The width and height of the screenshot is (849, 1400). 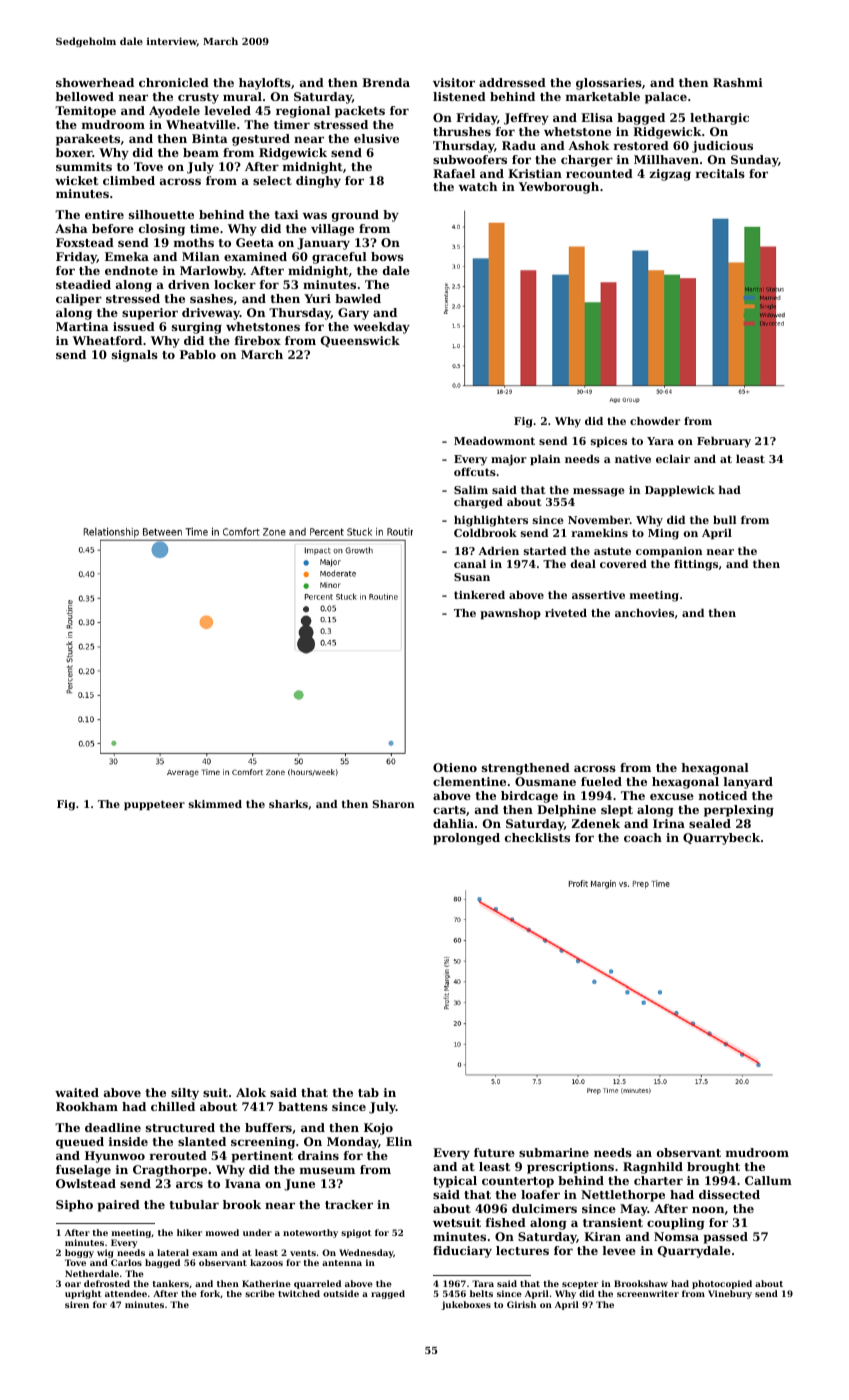 I want to click on fueled, so click(x=601, y=781).
